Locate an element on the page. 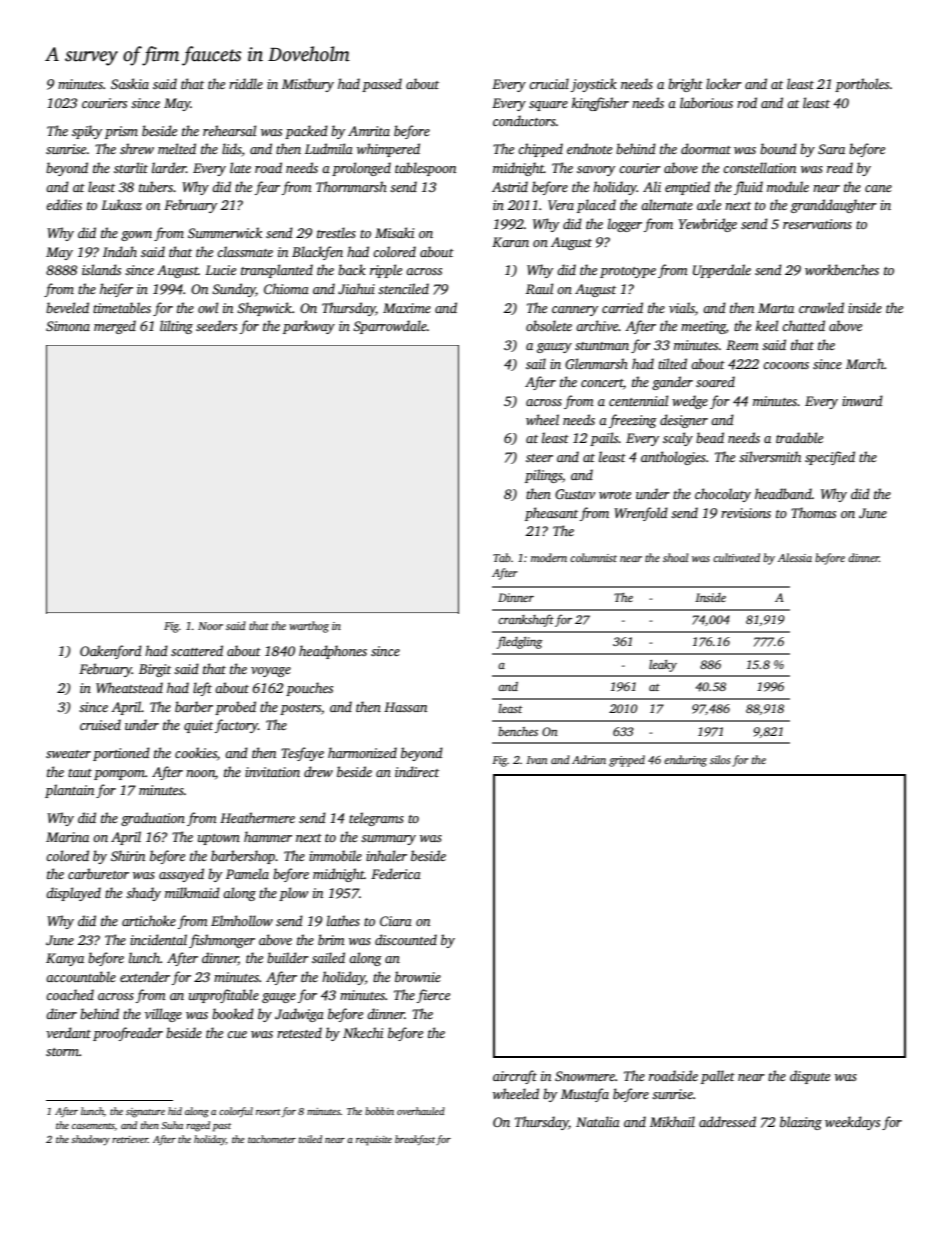  Thomas is located at coordinates (813, 512).
